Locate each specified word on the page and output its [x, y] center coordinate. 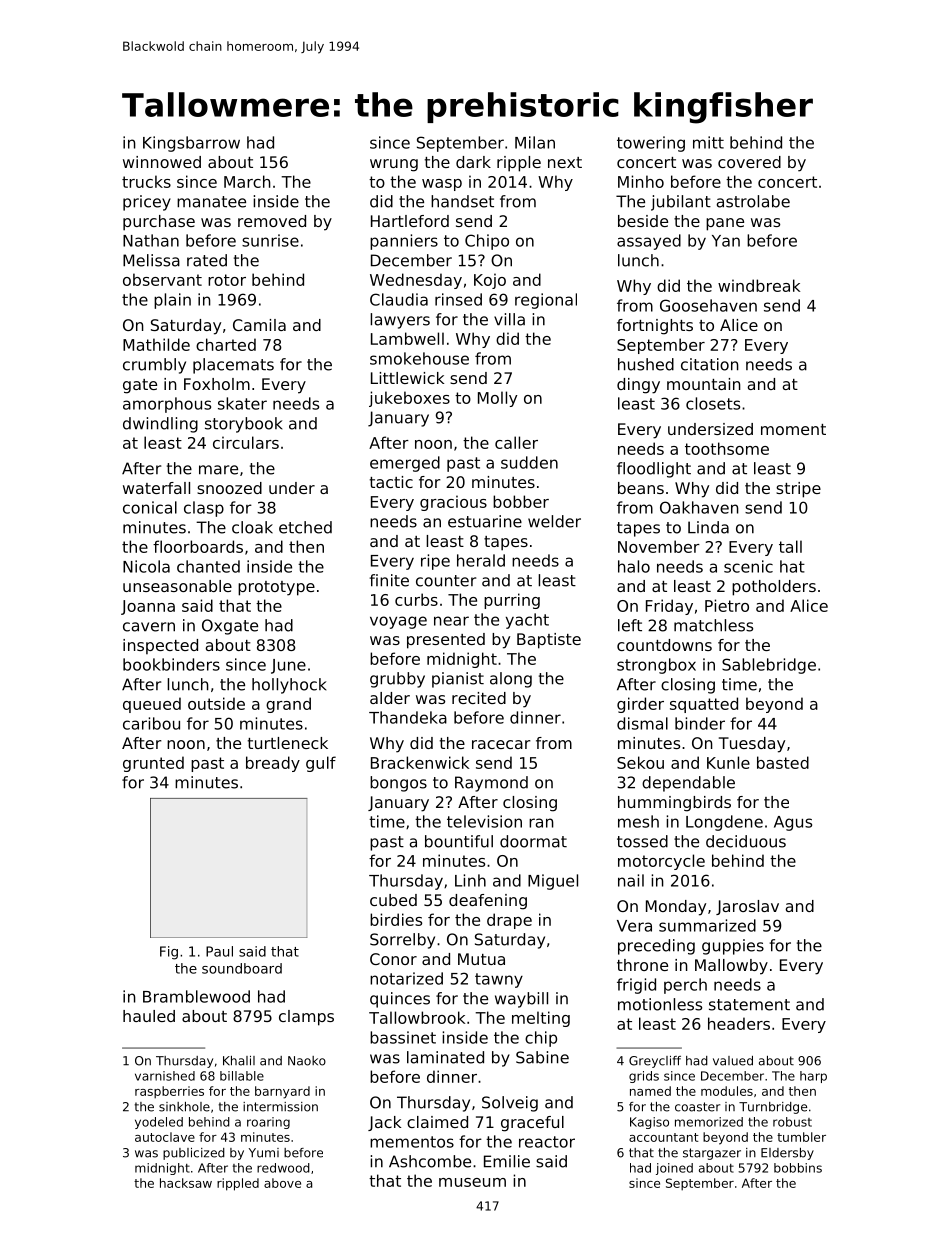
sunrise [270, 240]
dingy [638, 386]
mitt [708, 142]
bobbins [798, 1168]
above [282, 1183]
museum [472, 1182]
